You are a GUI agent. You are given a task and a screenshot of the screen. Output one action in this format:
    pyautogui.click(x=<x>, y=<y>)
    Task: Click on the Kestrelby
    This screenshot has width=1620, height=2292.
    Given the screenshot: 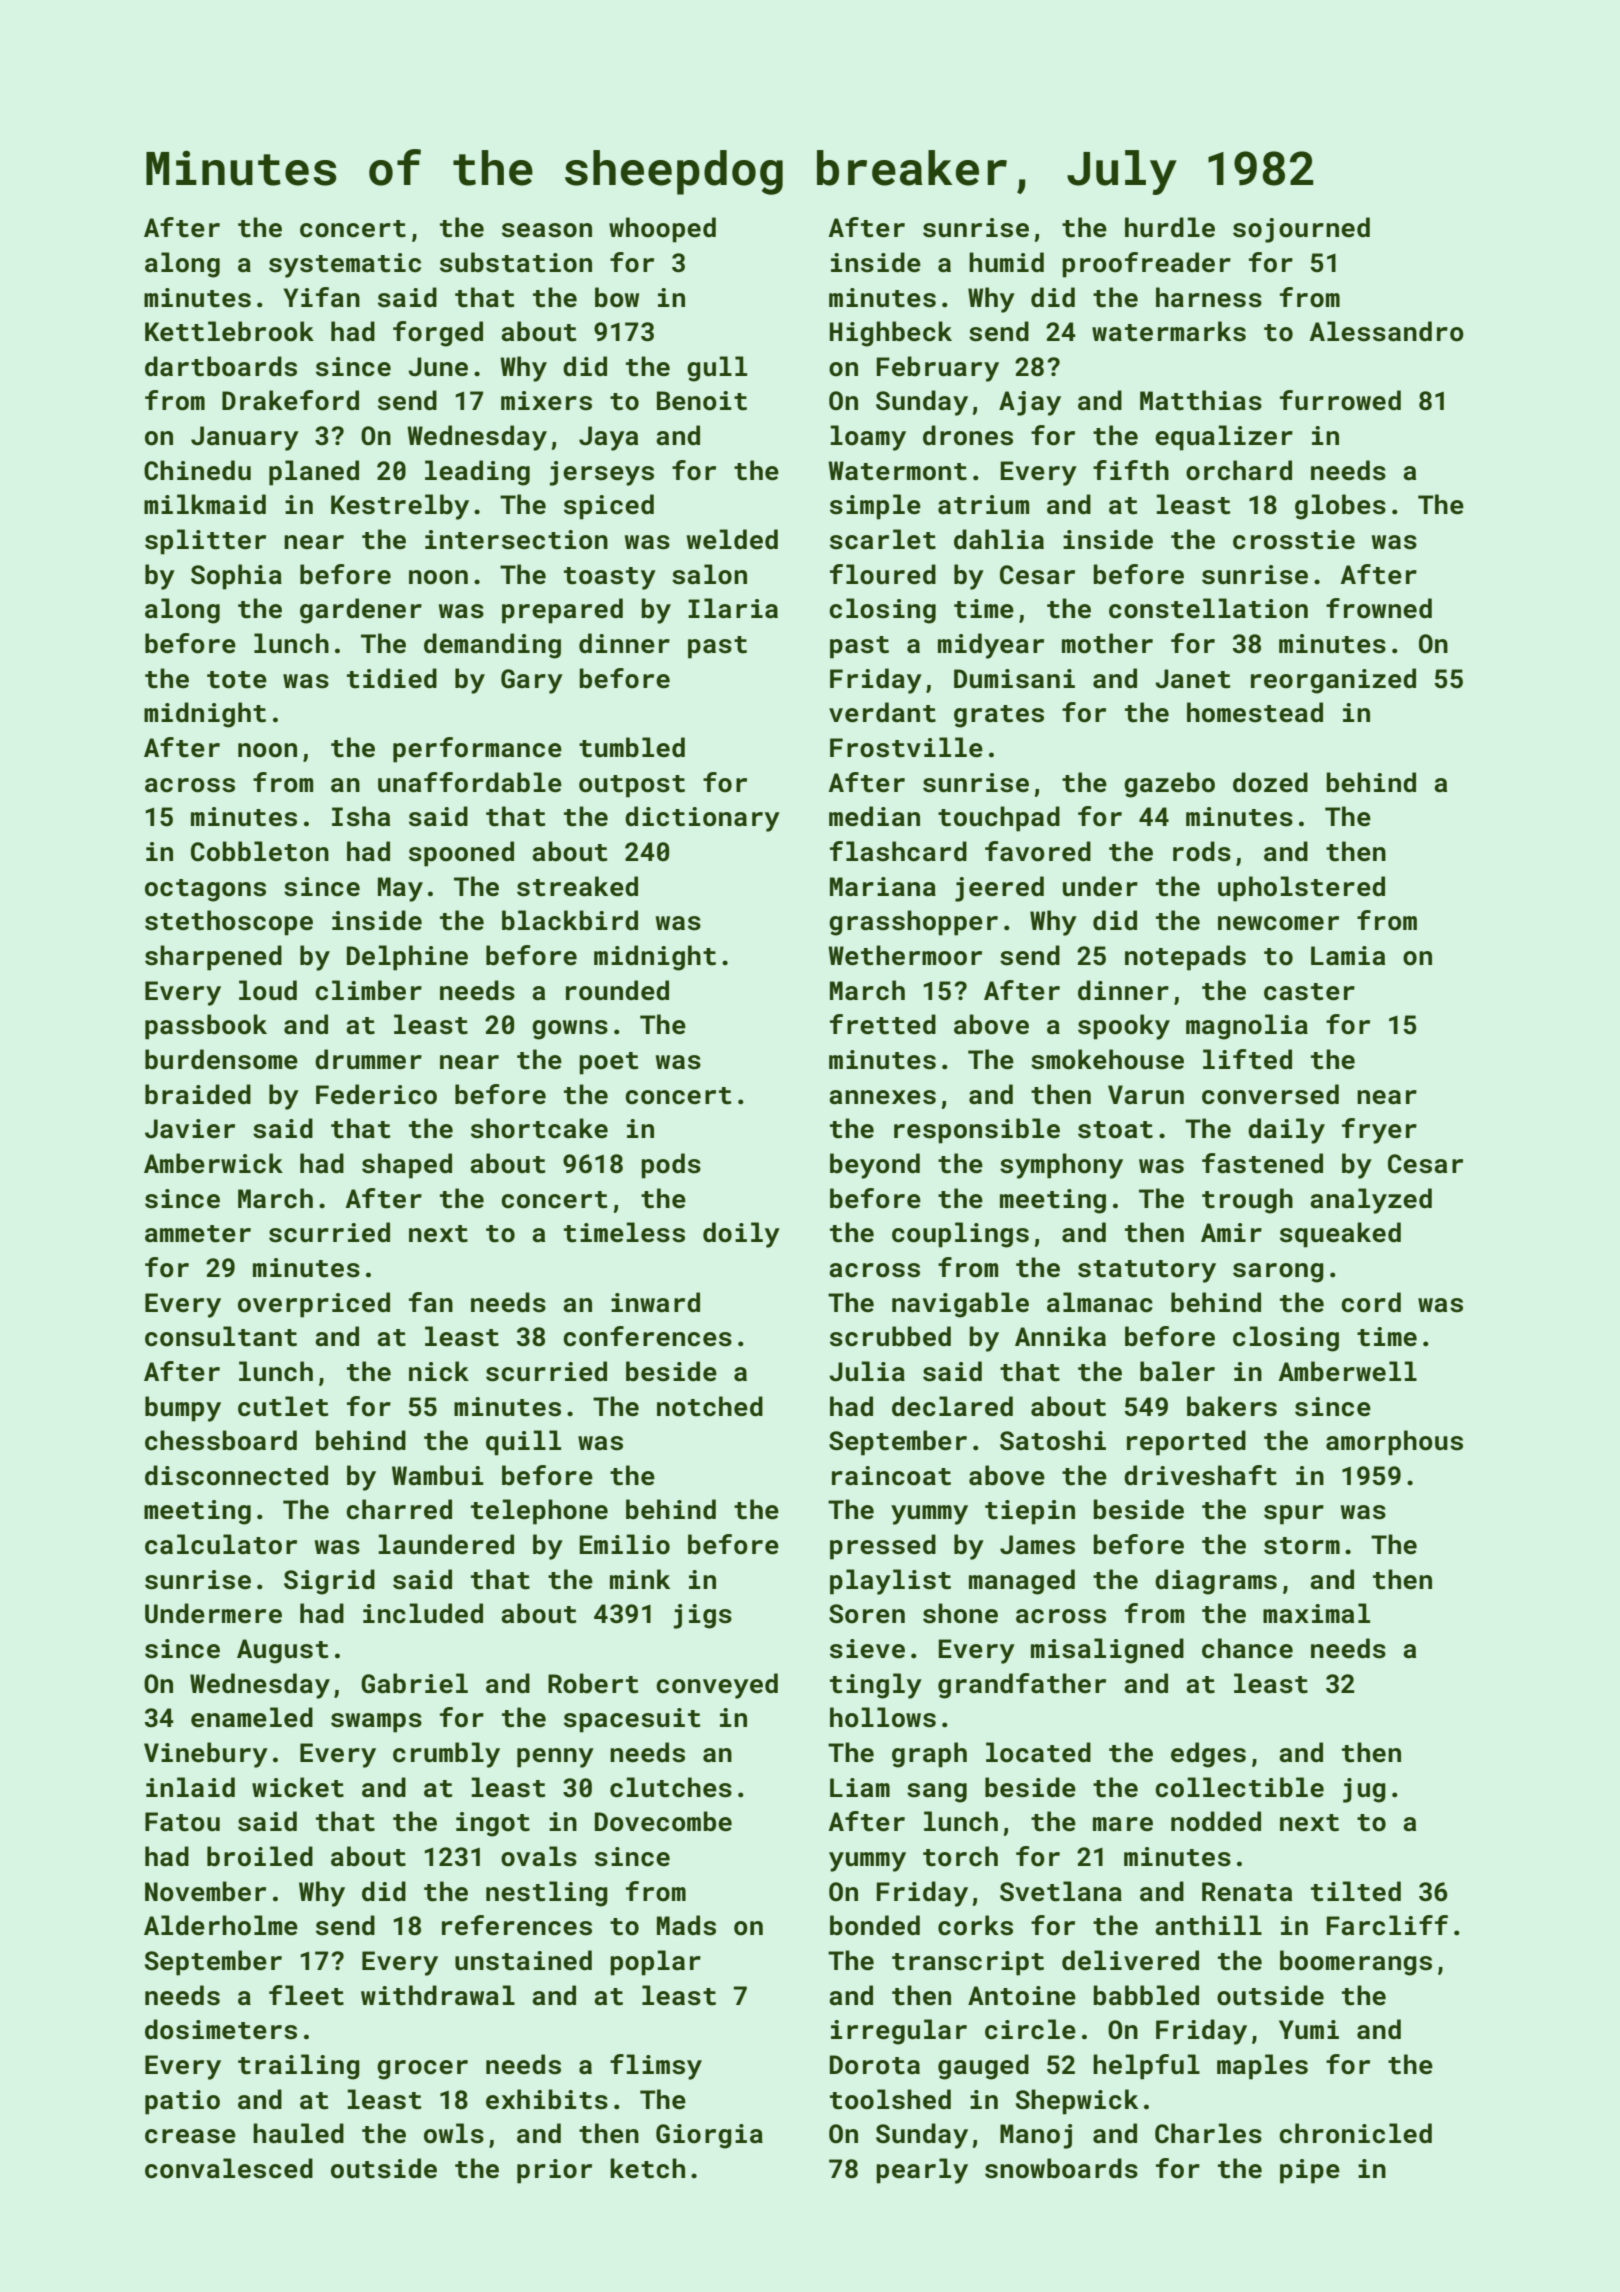 What is the action you would take?
    pyautogui.click(x=400, y=507)
